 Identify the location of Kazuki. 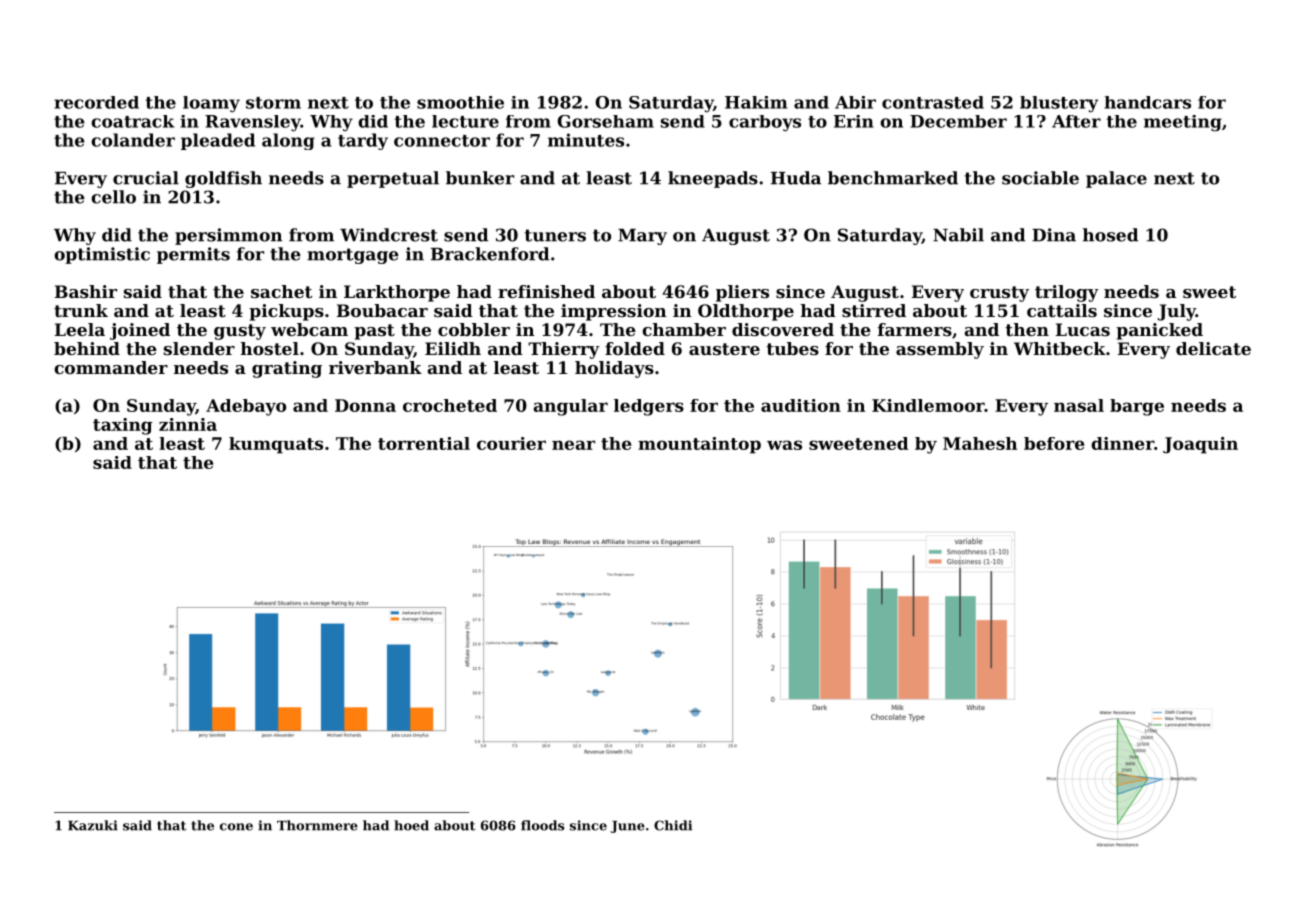
(93, 825).
